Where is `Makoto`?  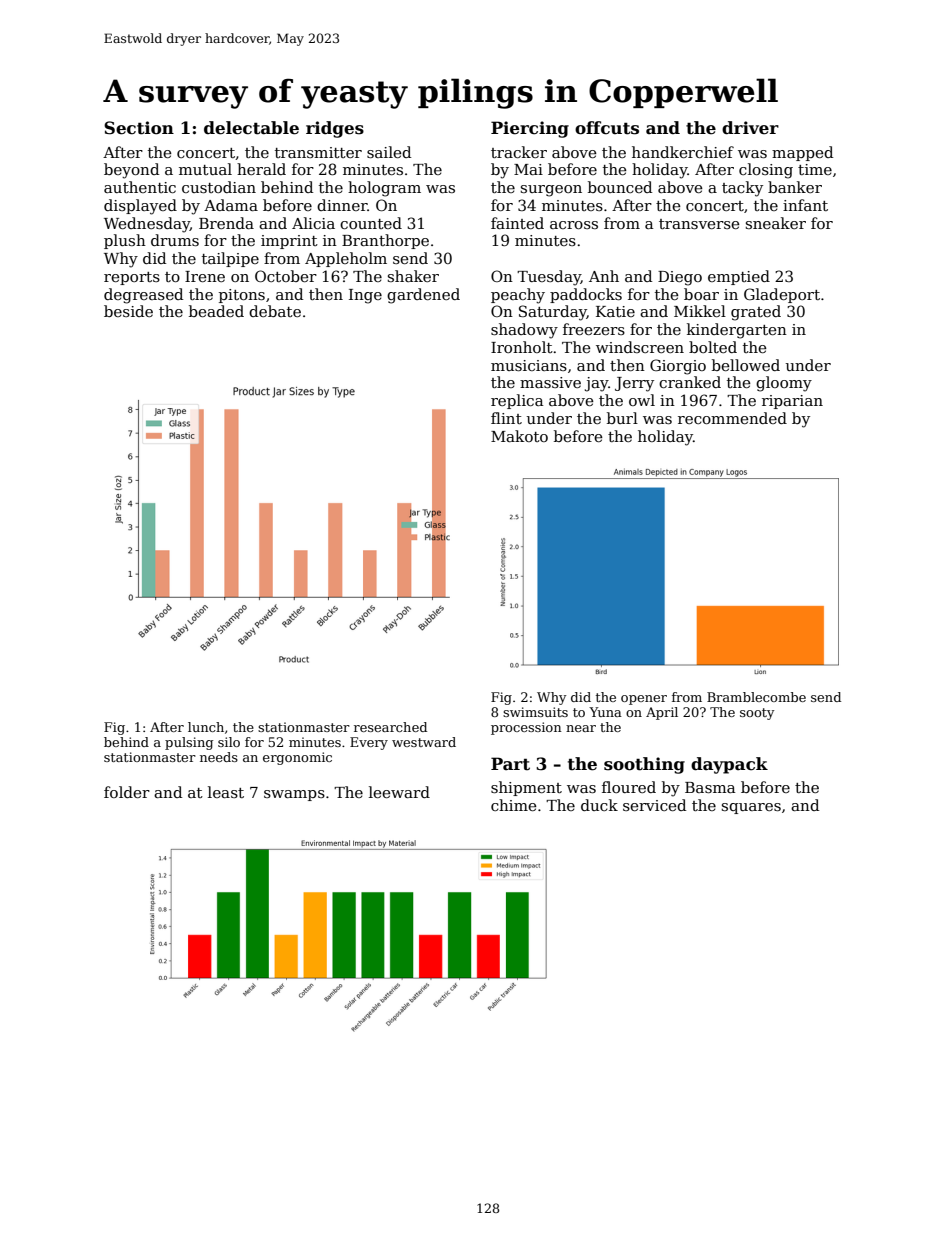 Makoto is located at coordinates (519, 436).
